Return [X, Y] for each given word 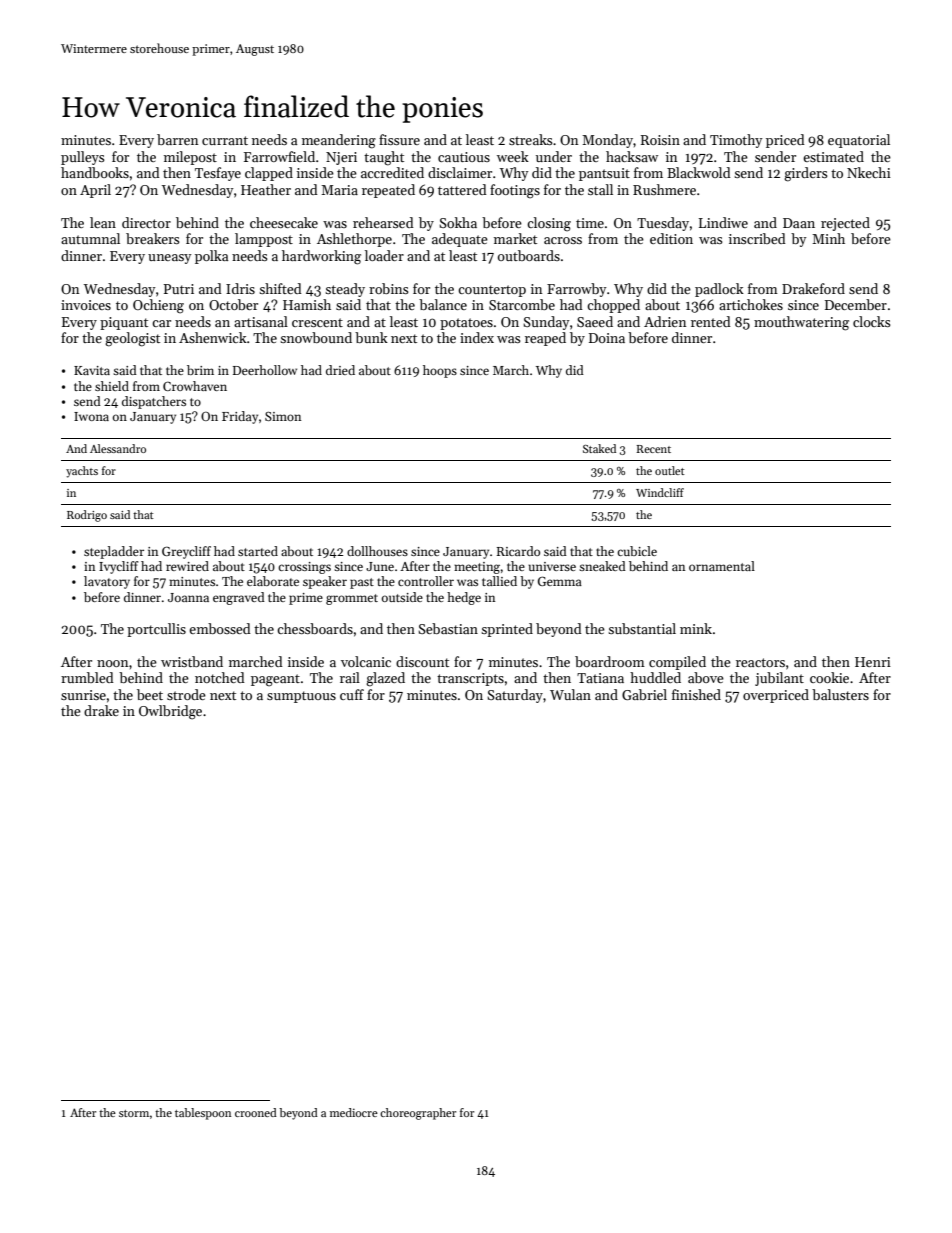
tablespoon [203, 1114]
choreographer [418, 1114]
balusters [840, 694]
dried [340, 370]
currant [225, 140]
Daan [799, 223]
